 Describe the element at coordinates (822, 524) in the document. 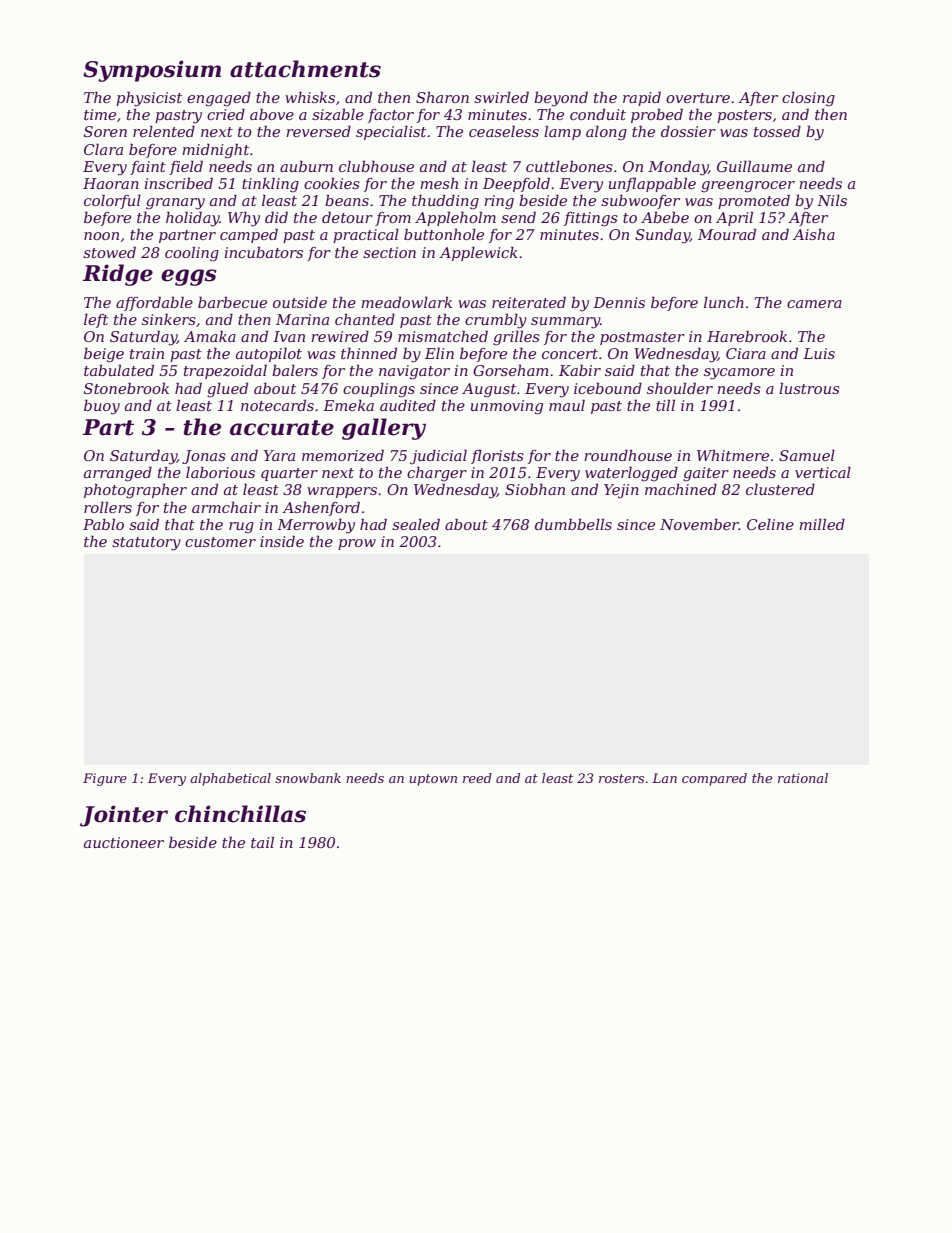

I see `milled` at that location.
